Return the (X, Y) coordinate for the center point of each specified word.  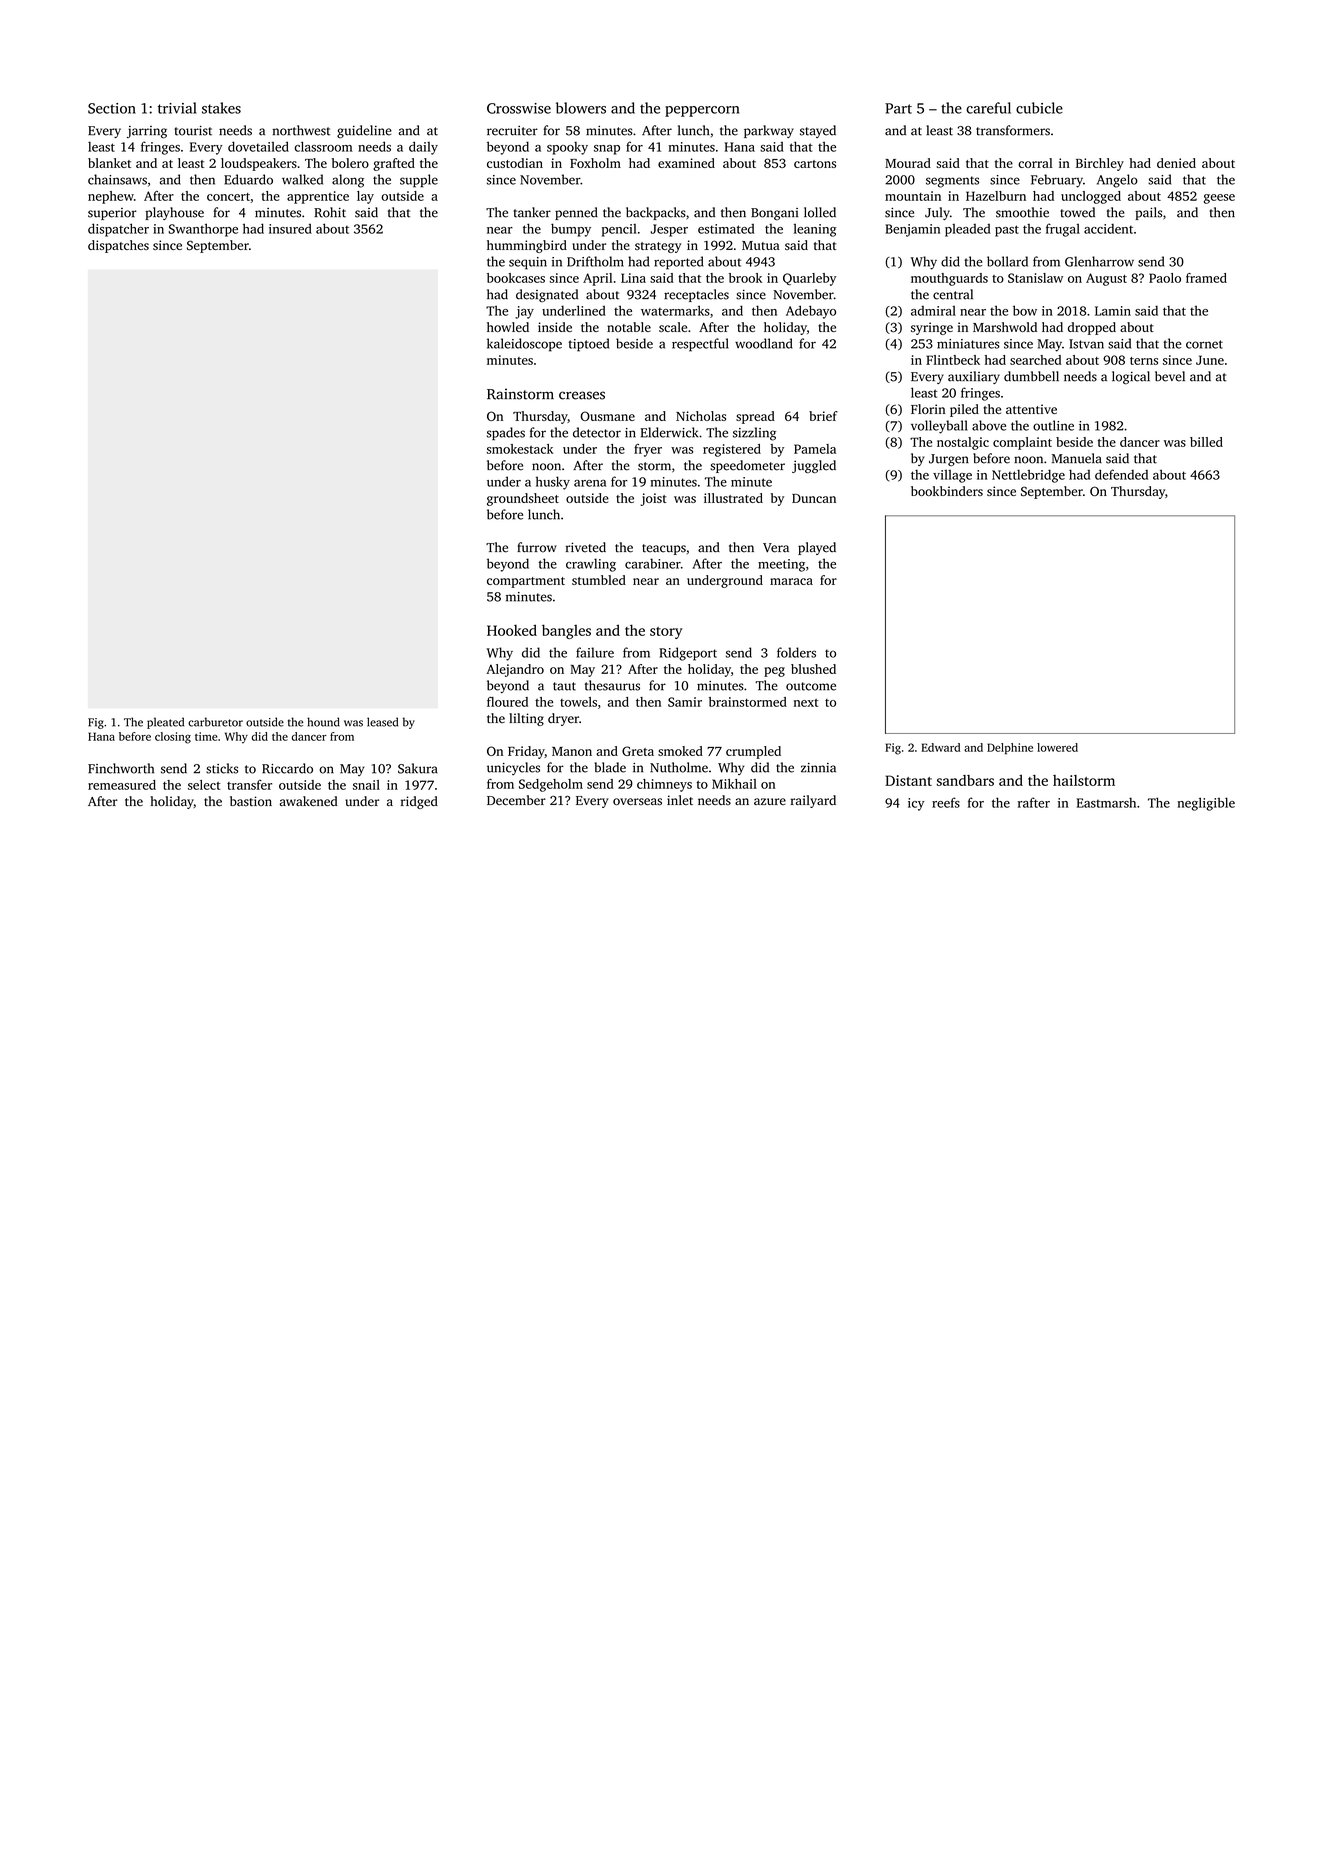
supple (419, 181)
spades (506, 433)
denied (1176, 163)
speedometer (747, 466)
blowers (581, 108)
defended (1121, 474)
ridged (419, 802)
